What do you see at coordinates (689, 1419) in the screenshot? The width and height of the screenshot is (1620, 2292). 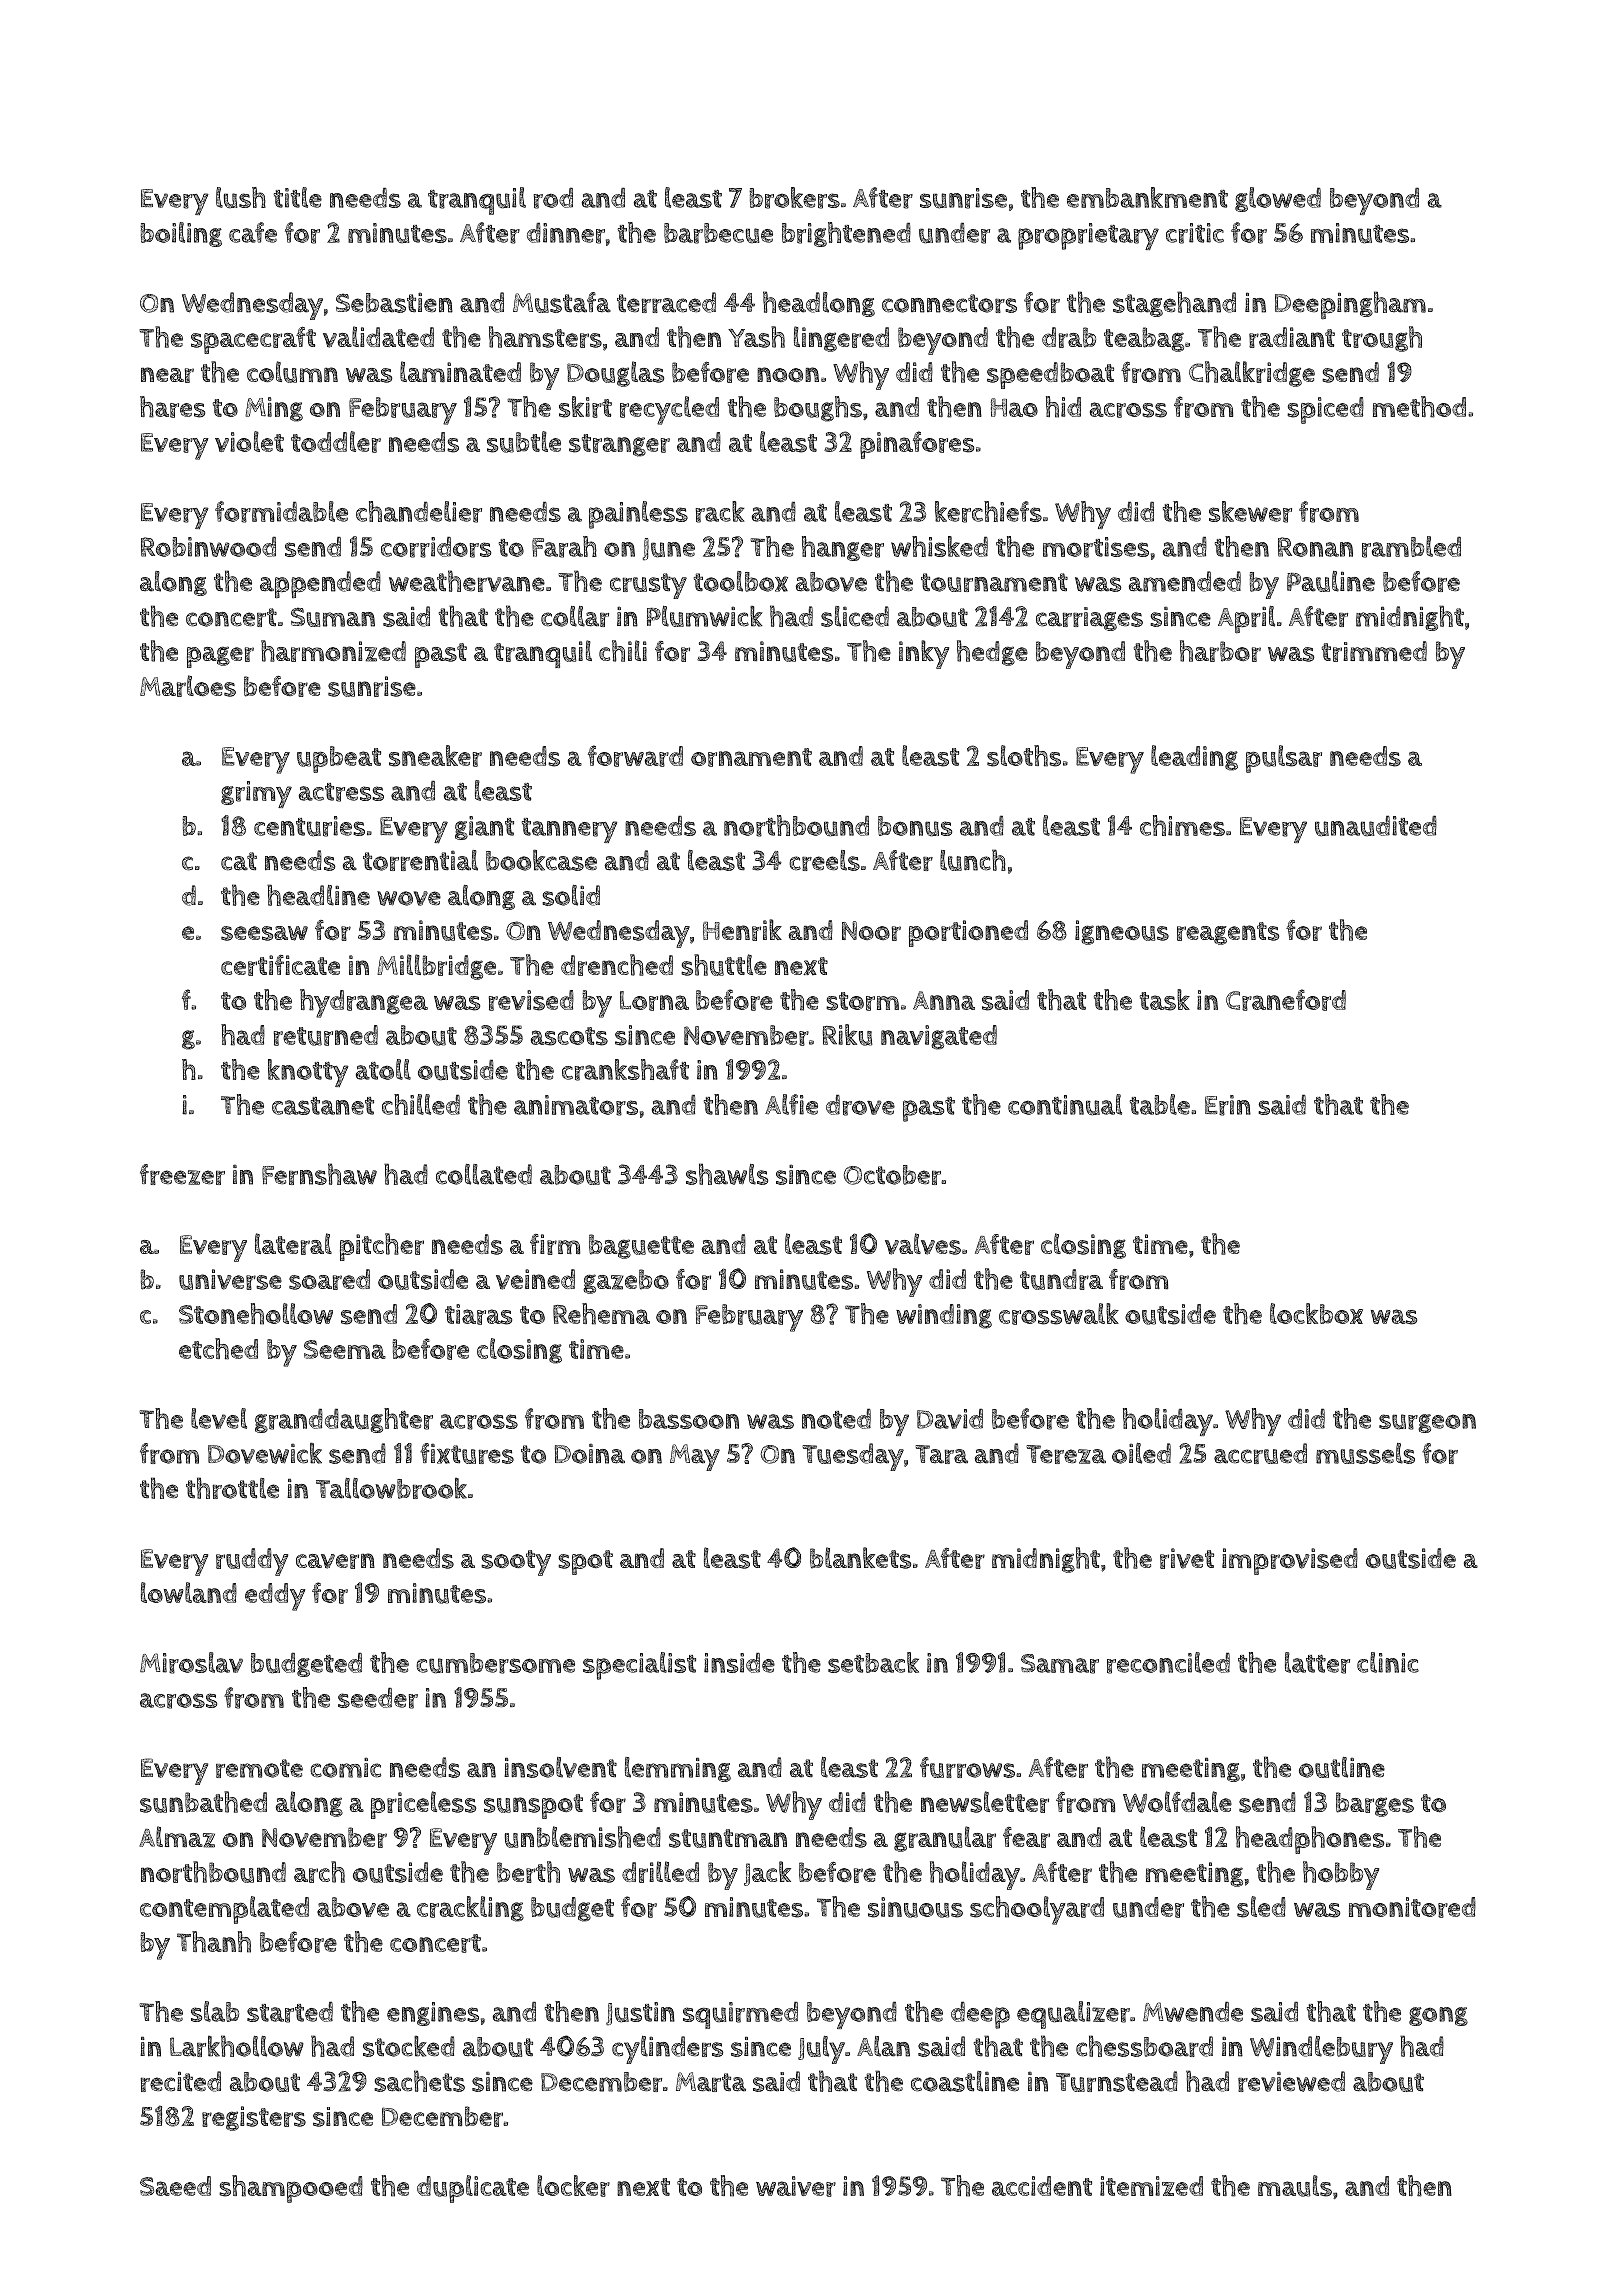 I see `bassoon` at bounding box center [689, 1419].
